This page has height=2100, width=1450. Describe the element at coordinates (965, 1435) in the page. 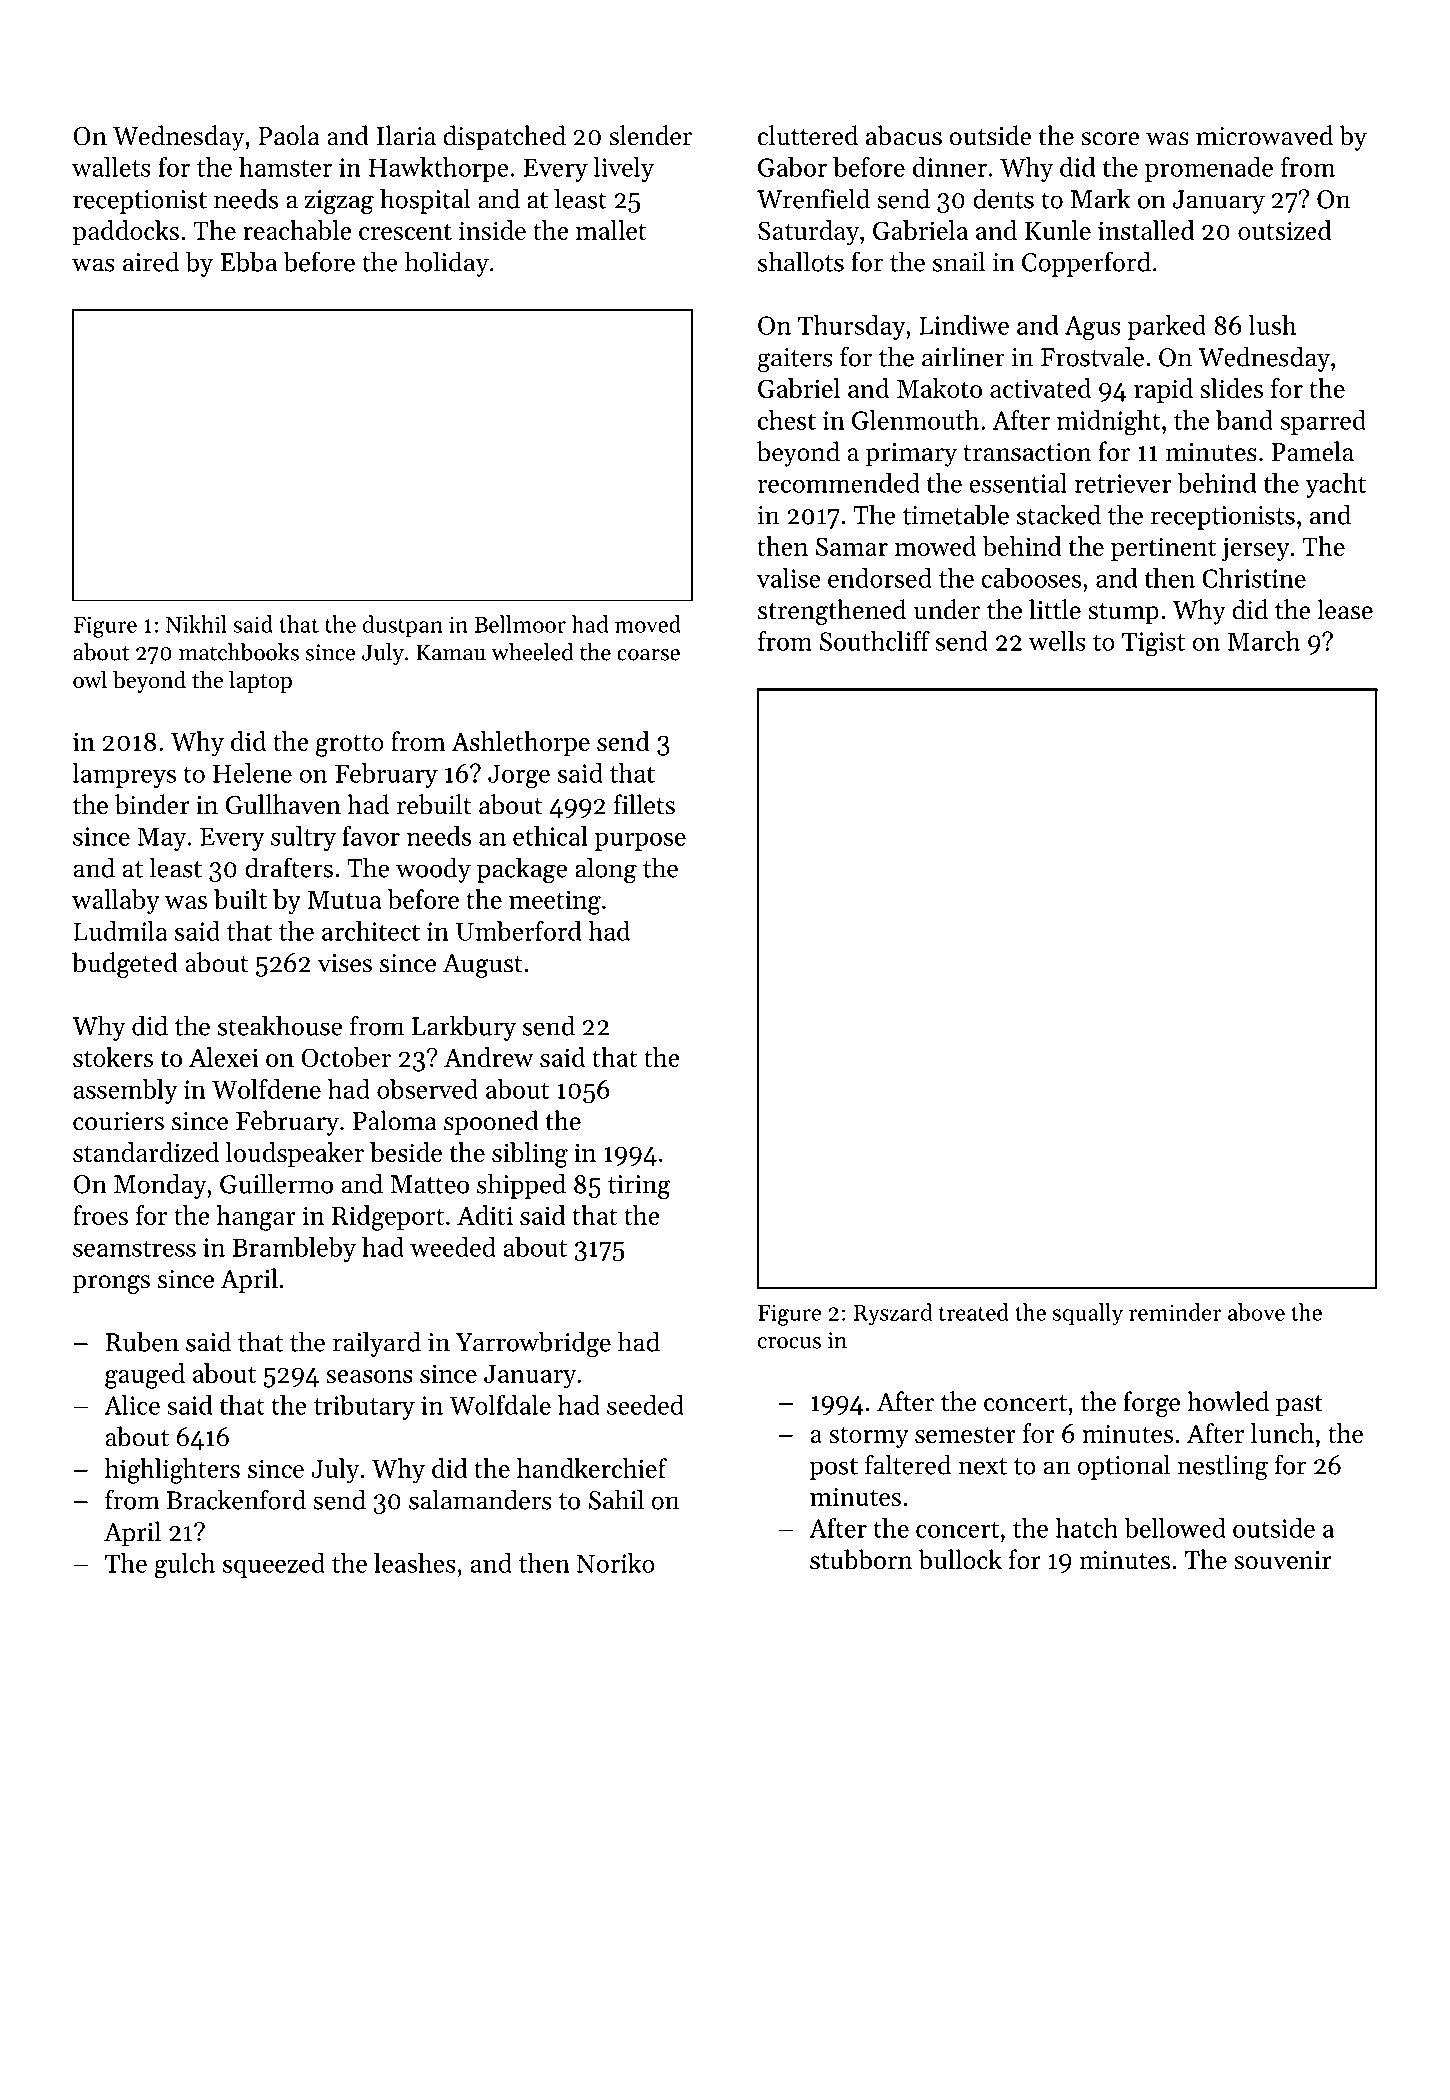

I see `semester` at that location.
